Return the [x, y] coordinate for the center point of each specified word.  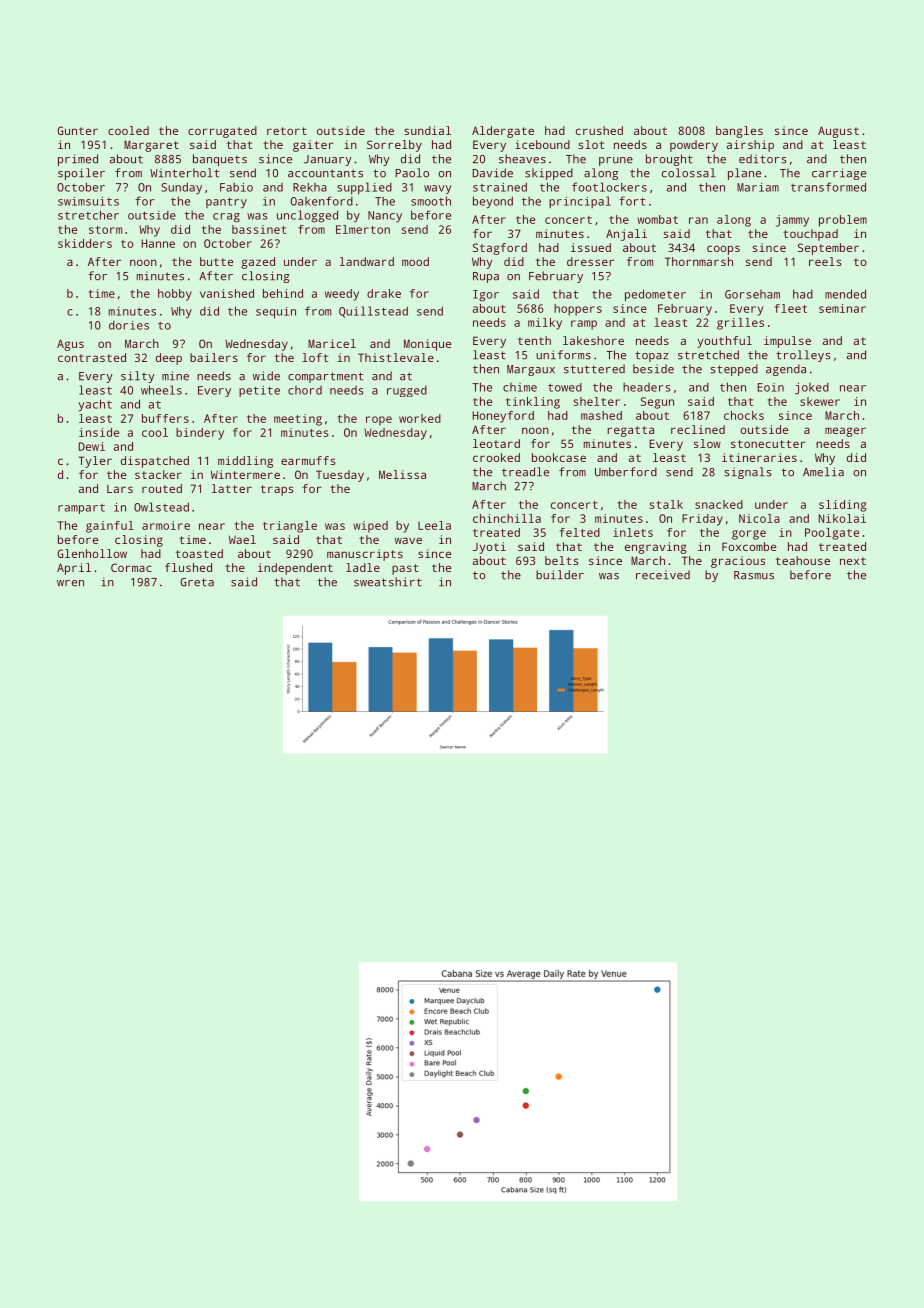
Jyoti [489, 548]
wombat [657, 219]
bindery [200, 434]
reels [825, 261]
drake [384, 293]
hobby [175, 295]
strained [500, 187]
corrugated [222, 132]
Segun [657, 403]
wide [266, 376]
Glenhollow [92, 553]
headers [647, 387]
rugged [407, 391]
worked [420, 418]
